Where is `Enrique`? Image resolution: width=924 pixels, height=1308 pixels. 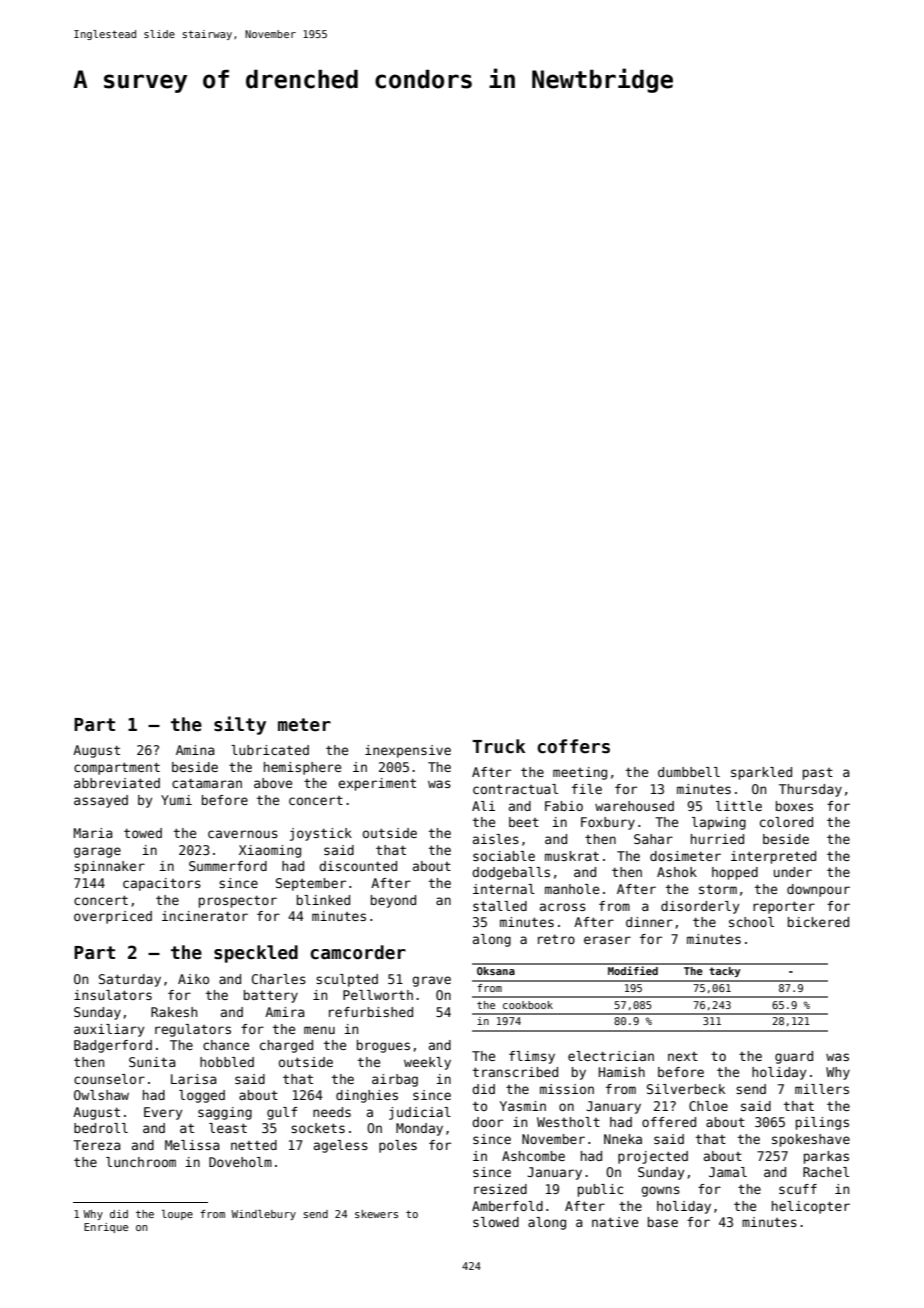 Enrique is located at coordinates (106, 1228).
